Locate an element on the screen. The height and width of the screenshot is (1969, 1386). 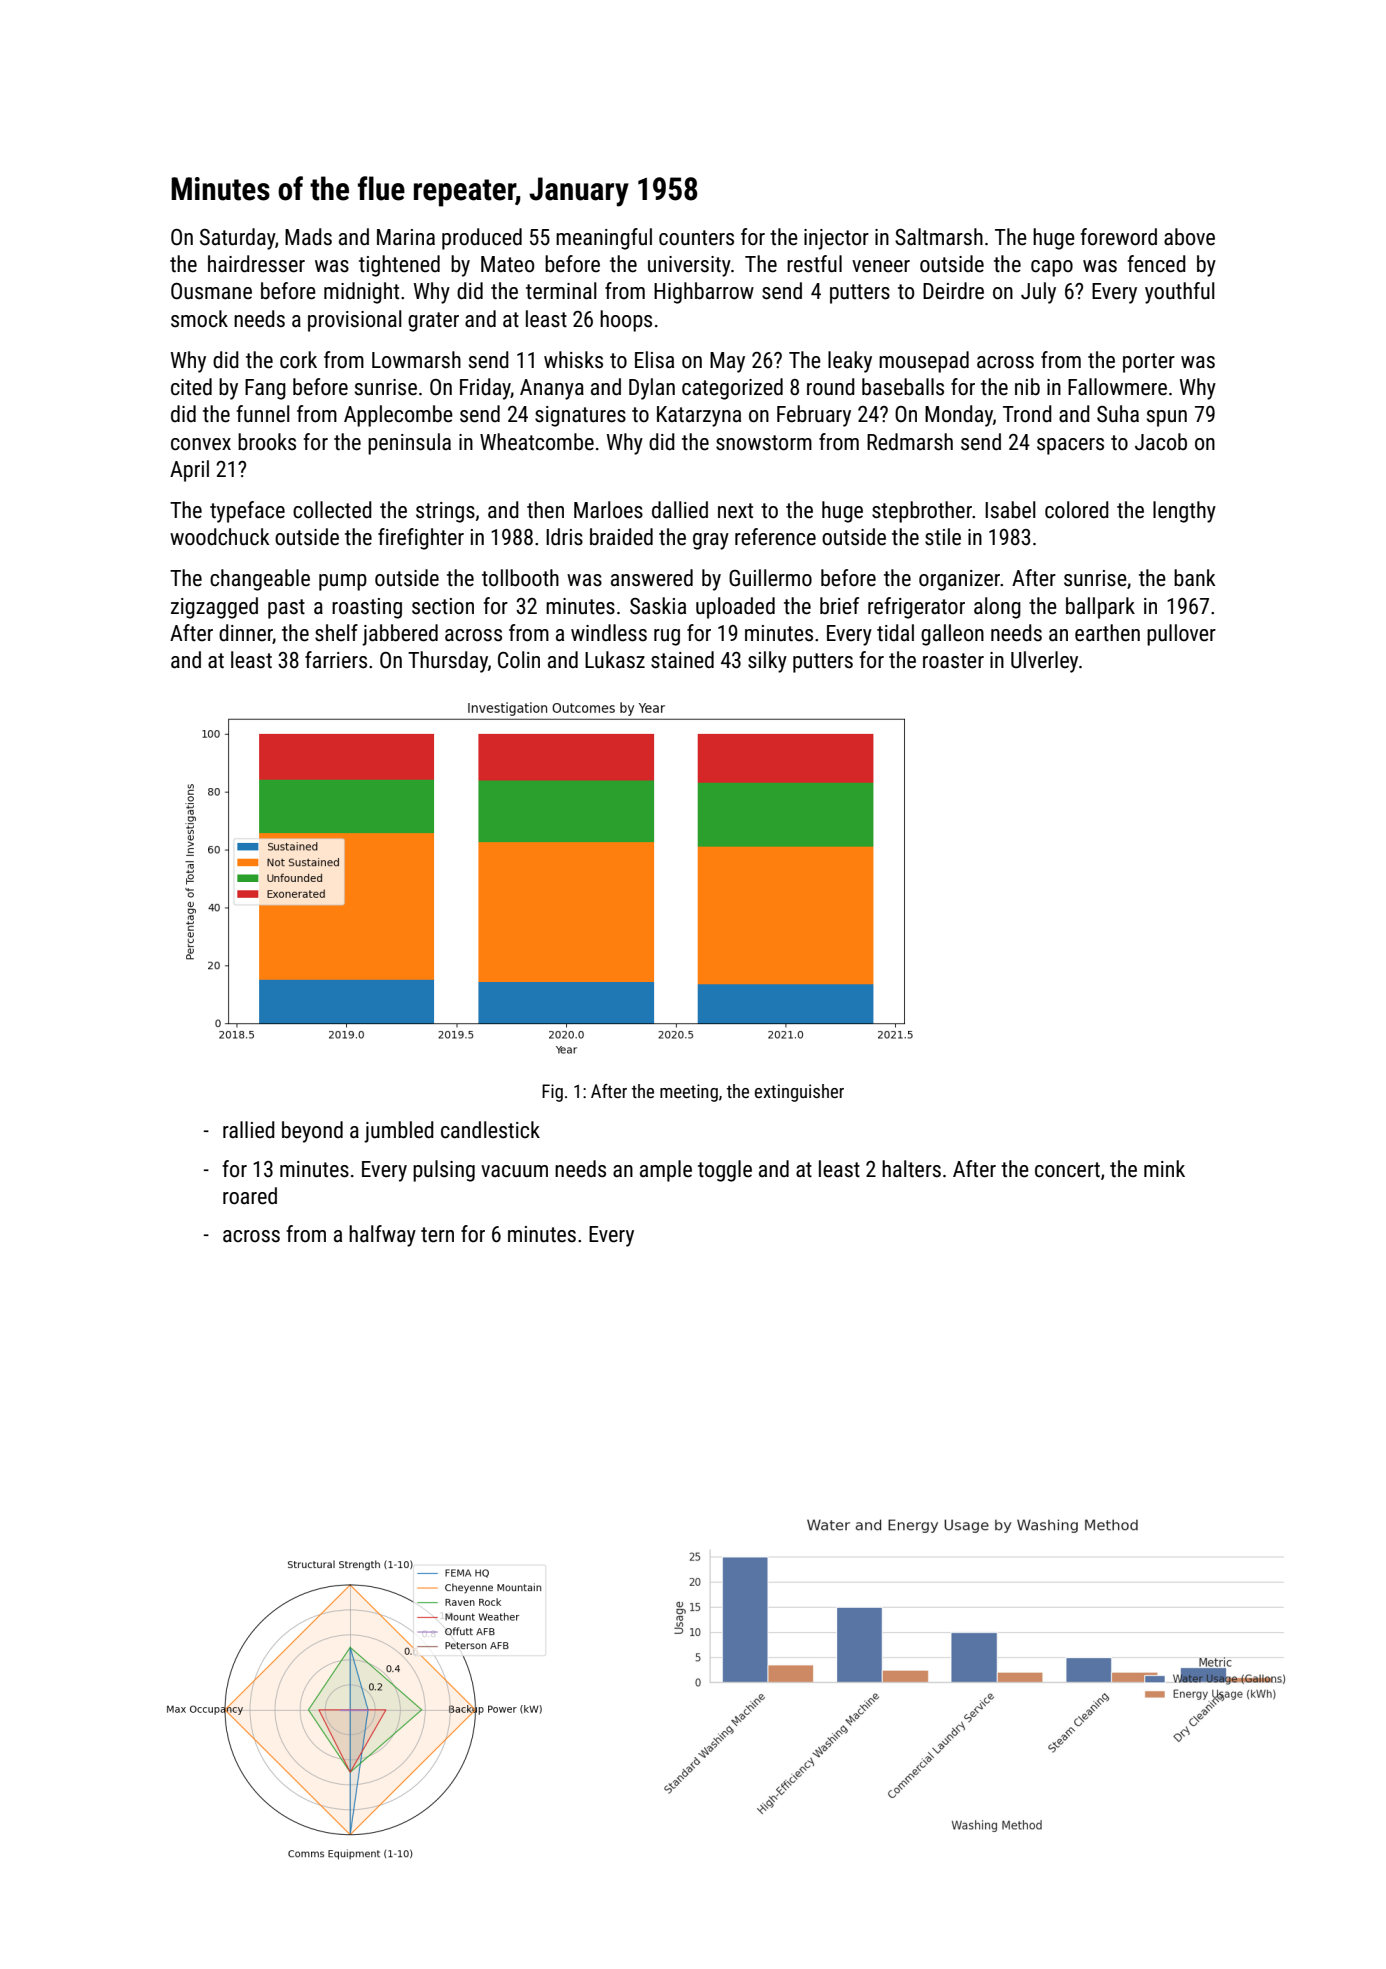
Marloes is located at coordinates (608, 510).
